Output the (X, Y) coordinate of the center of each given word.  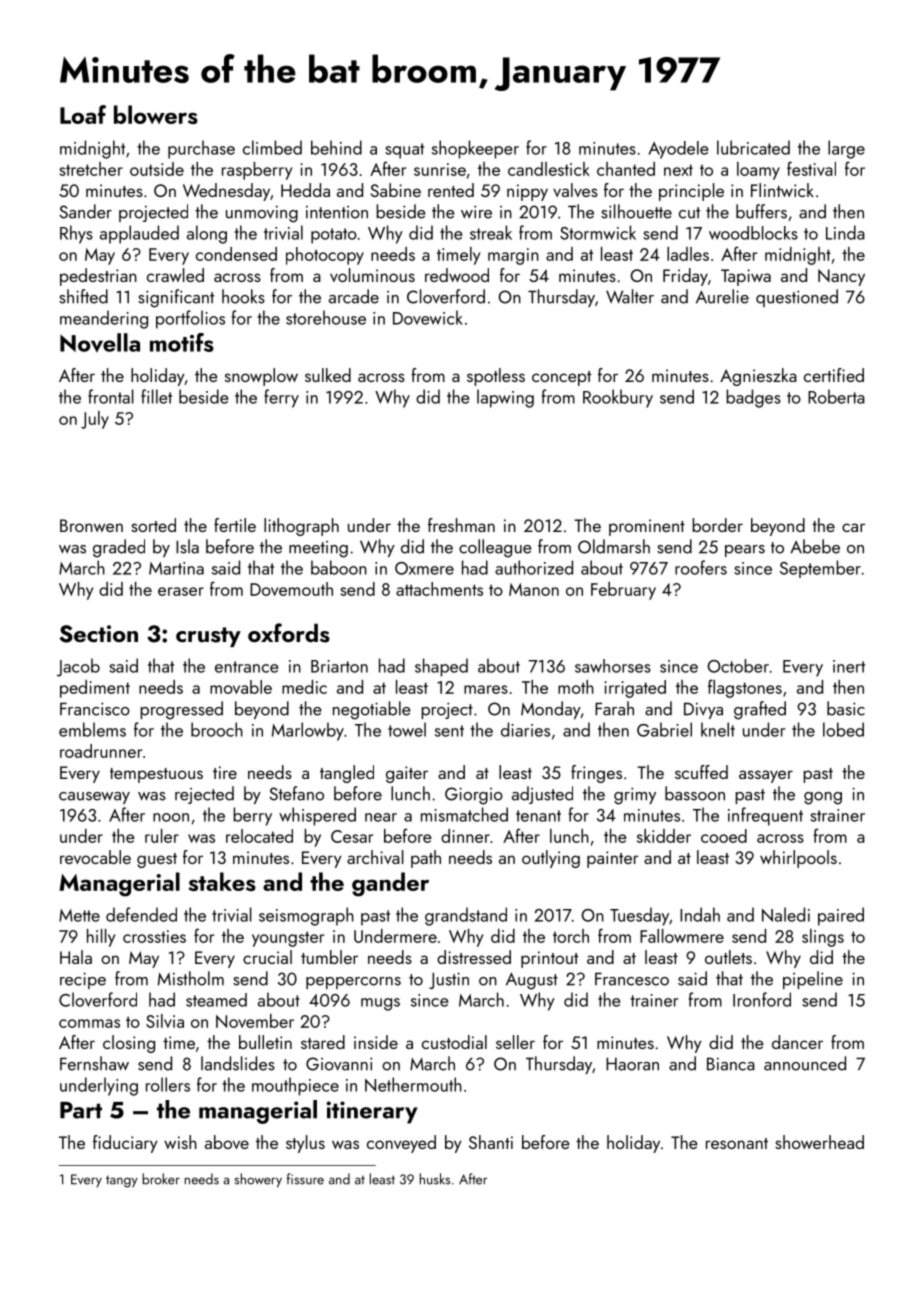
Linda (845, 232)
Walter (630, 296)
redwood (457, 275)
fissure (305, 1179)
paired (841, 916)
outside (157, 169)
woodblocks (753, 233)
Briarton (339, 666)
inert (849, 666)
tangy (122, 1181)
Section (98, 634)
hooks (243, 296)
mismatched (464, 814)
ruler (162, 836)
